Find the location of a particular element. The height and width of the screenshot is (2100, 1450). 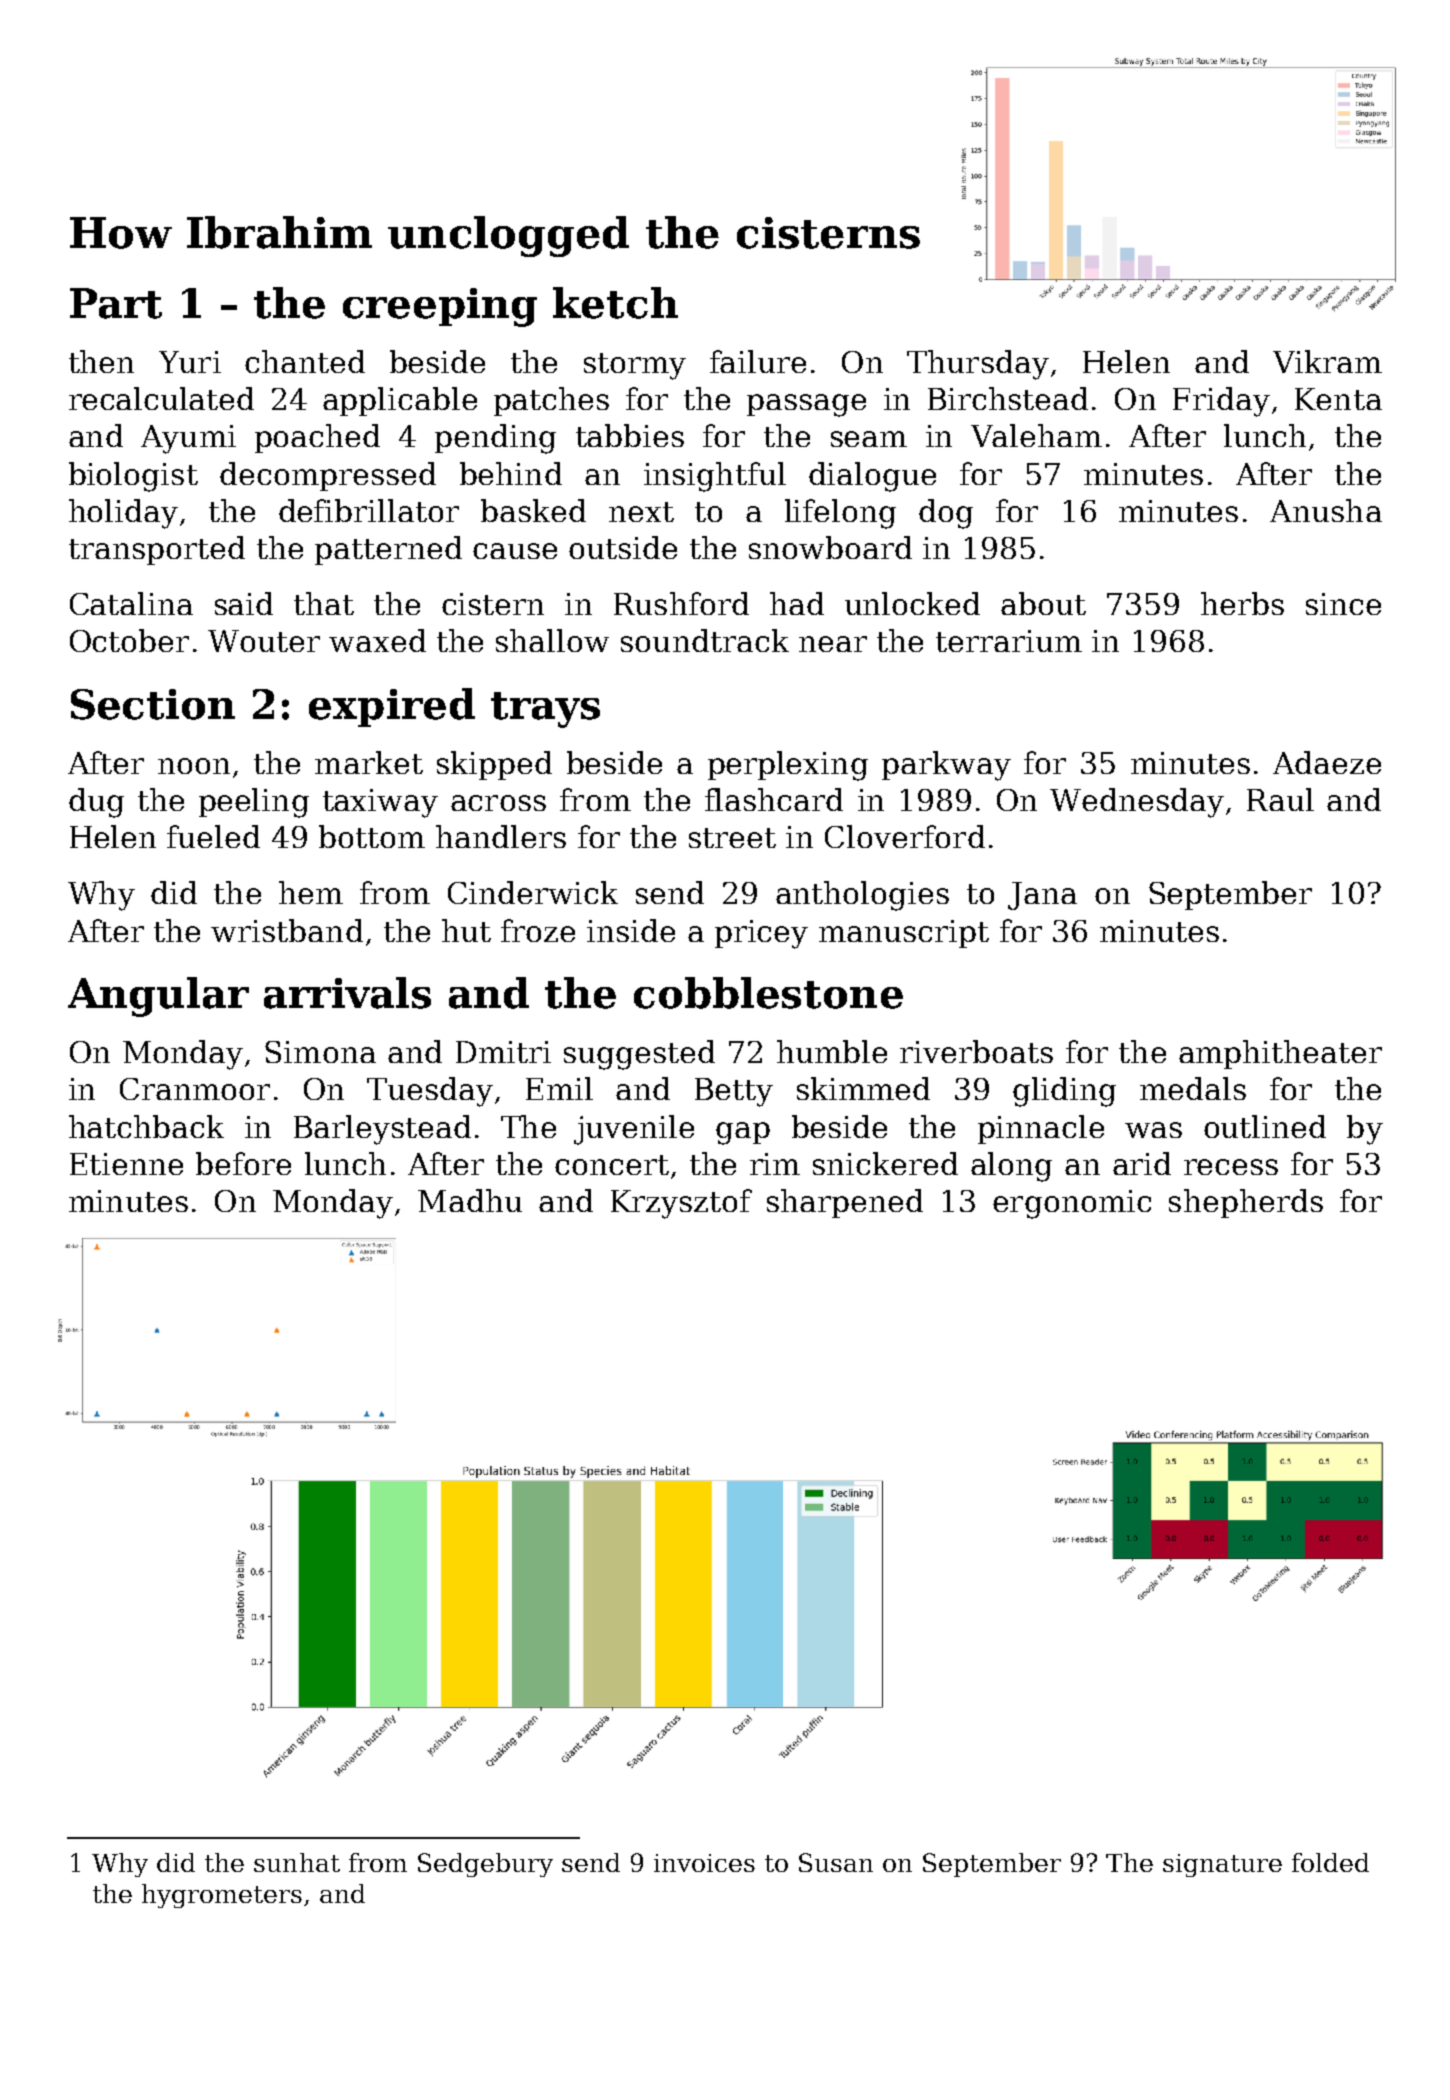

concert is located at coordinates (612, 1165).
